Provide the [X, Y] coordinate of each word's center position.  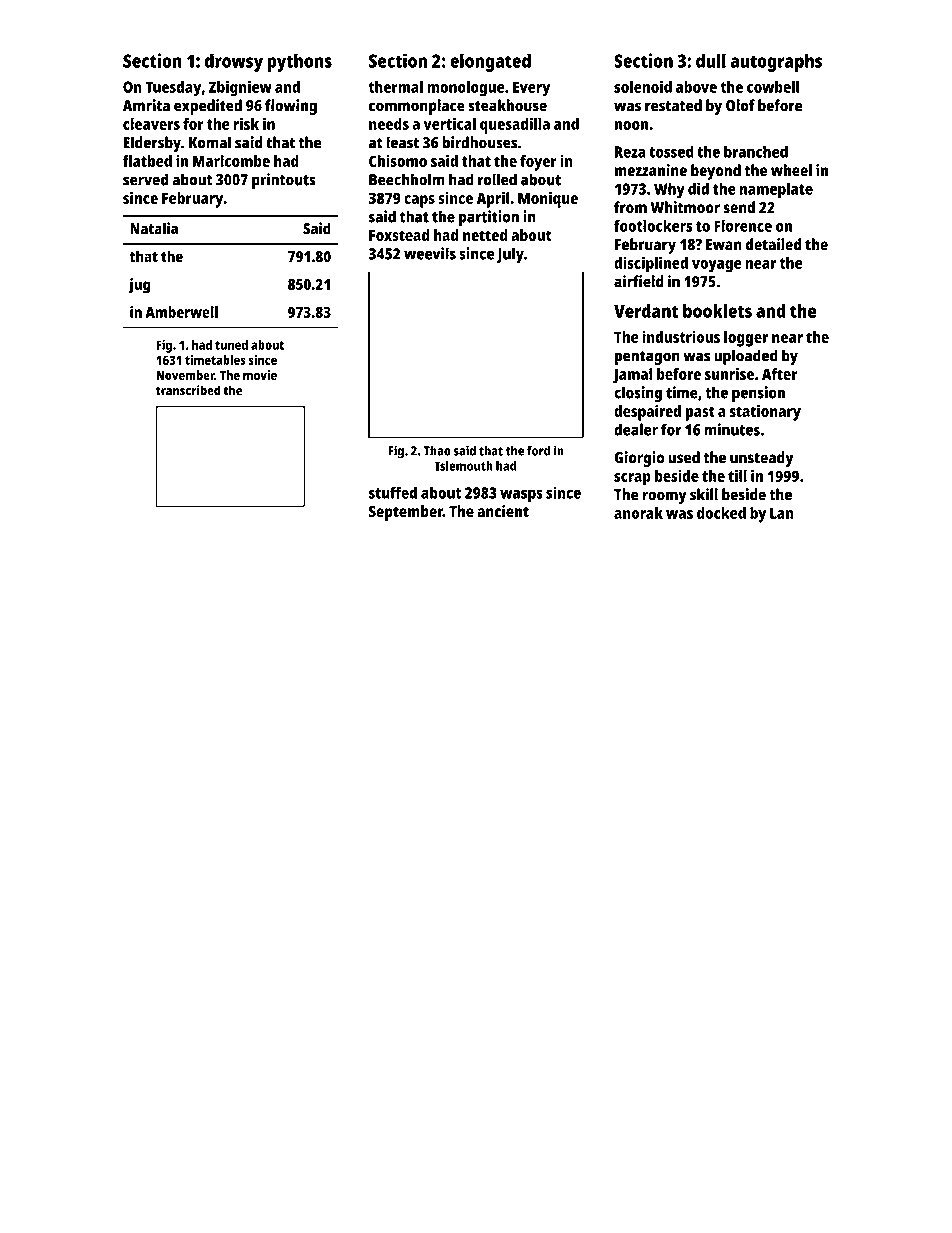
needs [389, 124]
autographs [776, 62]
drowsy [234, 62]
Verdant [646, 311]
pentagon [647, 358]
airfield [639, 281]
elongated [490, 62]
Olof [740, 105]
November [185, 375]
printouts [284, 181]
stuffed [393, 492]
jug [139, 286]
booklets [717, 310]
